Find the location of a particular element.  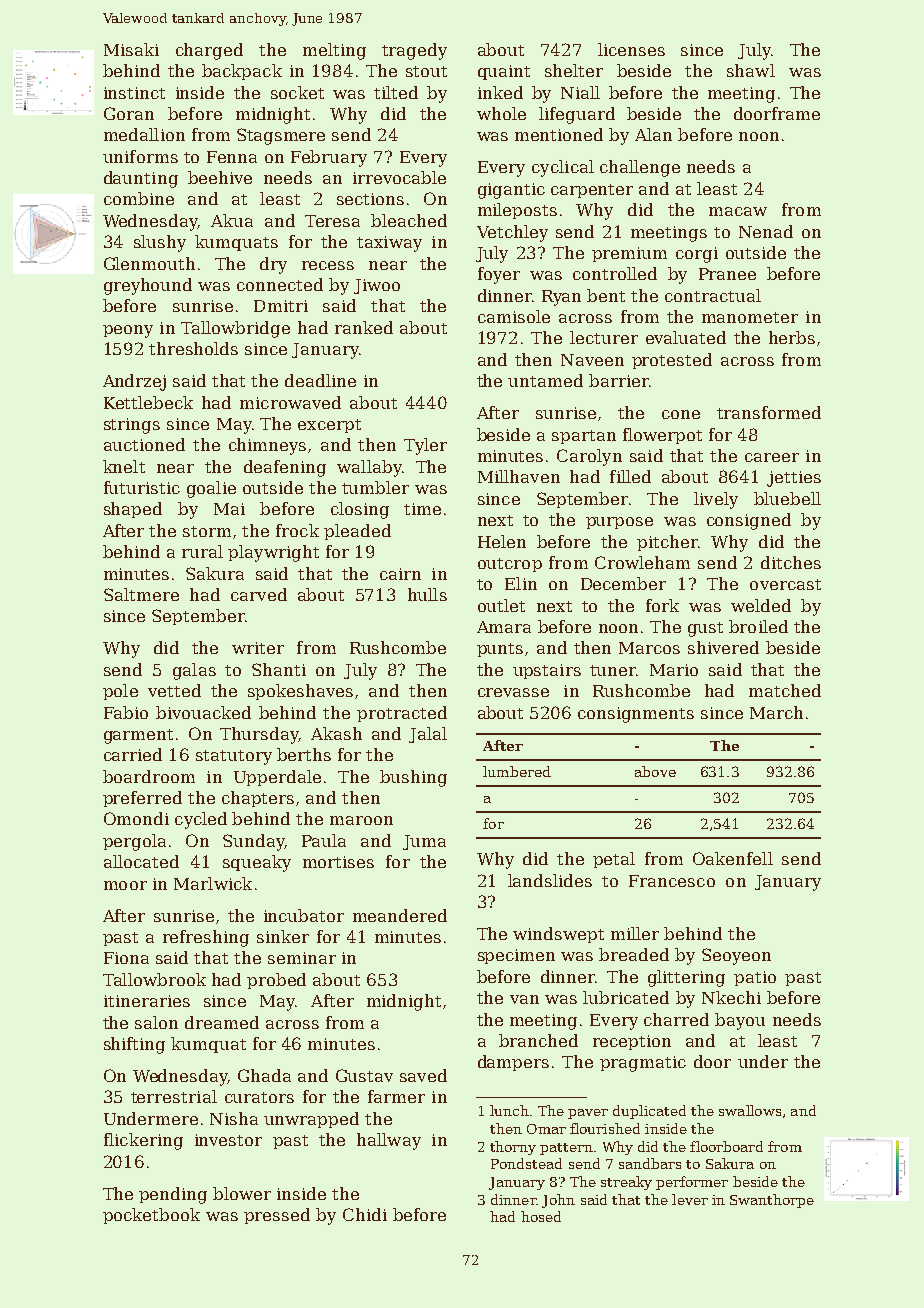

Swanthorpe is located at coordinates (772, 1201).
